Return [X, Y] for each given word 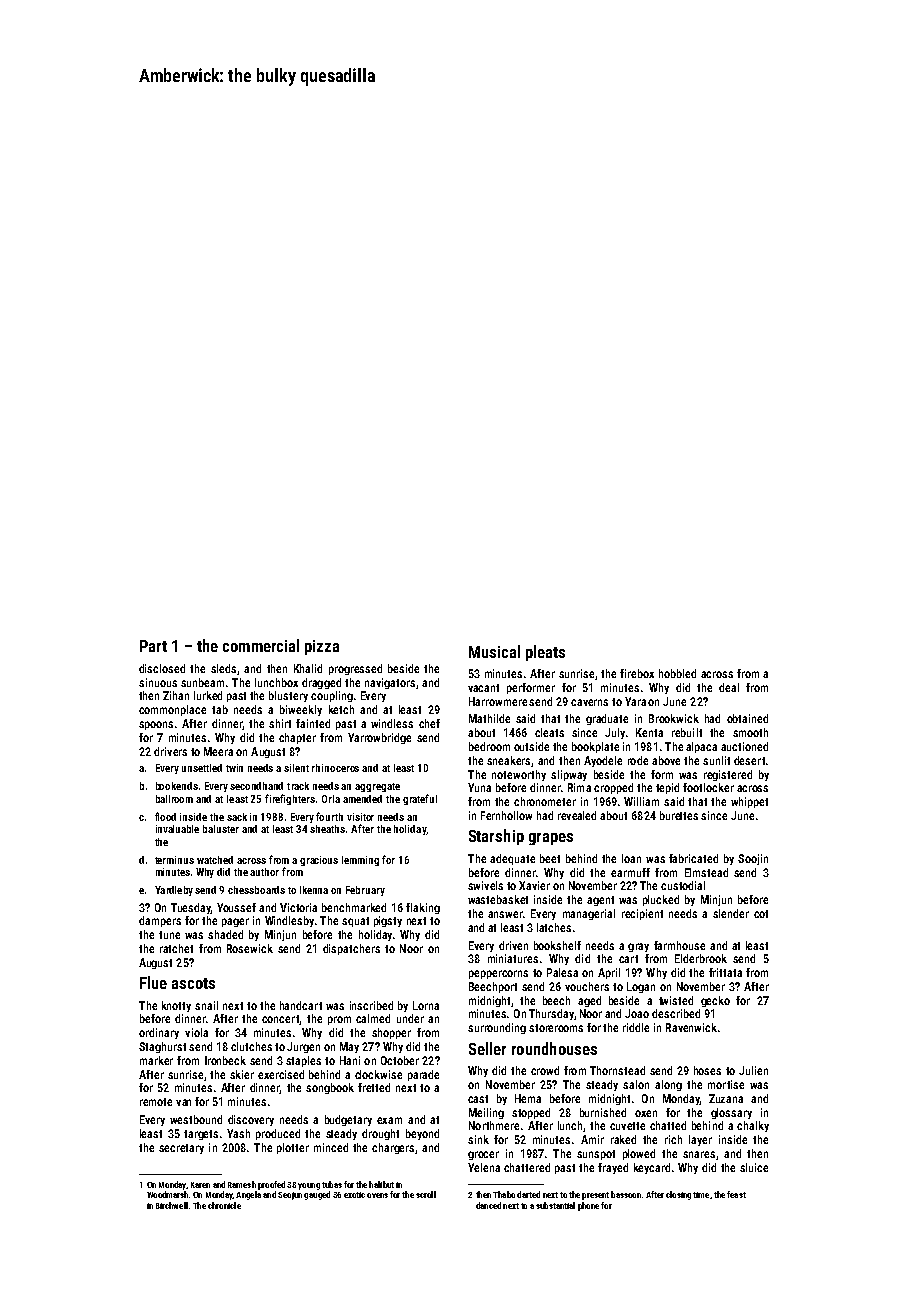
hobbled [677, 673]
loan [631, 858]
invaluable [177, 829]
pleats [545, 653]
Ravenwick [691, 1027]
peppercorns [498, 974]
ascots [193, 983]
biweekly [301, 710]
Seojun [290, 1196]
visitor [360, 817]
